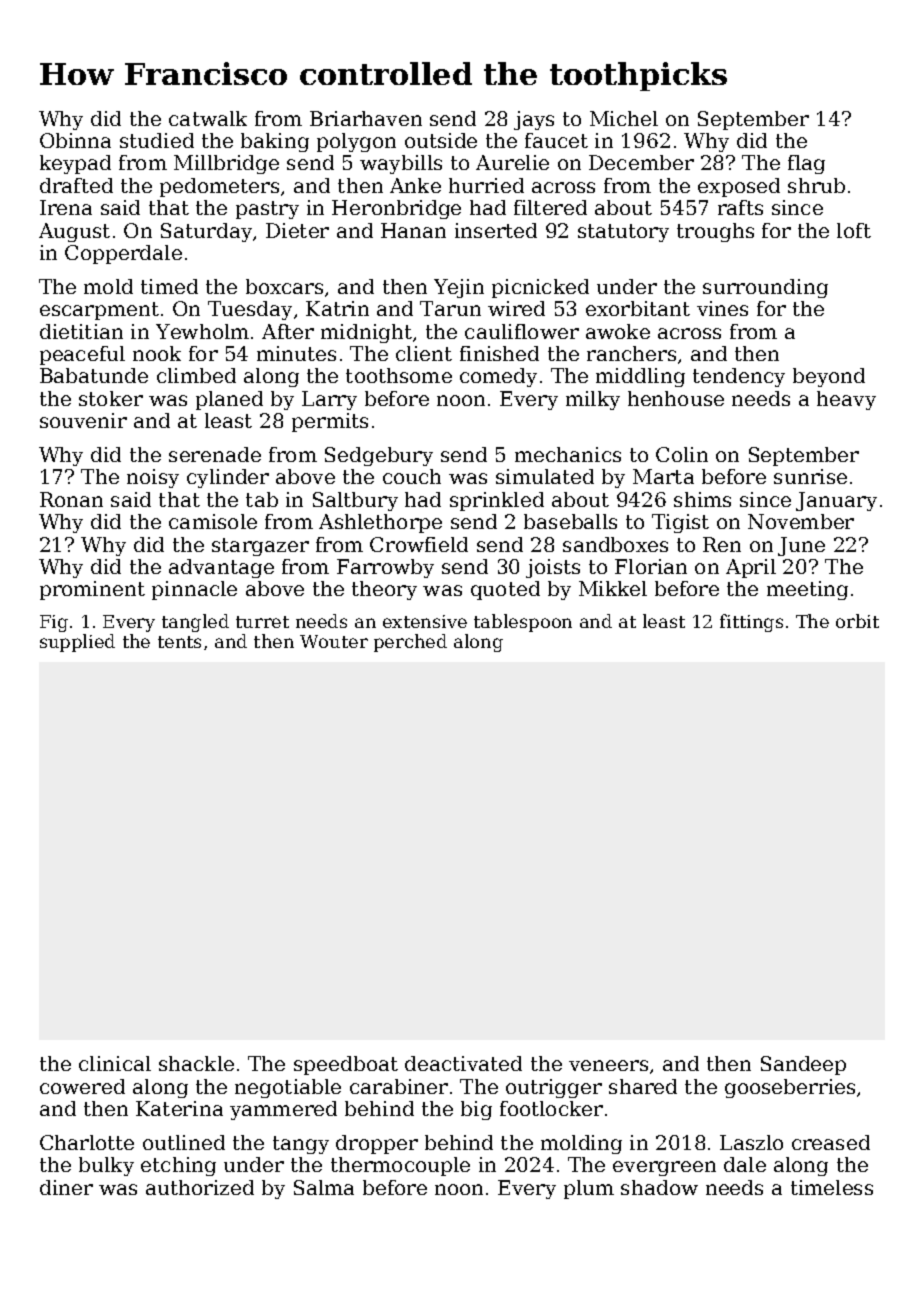 This screenshot has height=1308, width=924. I want to click on shackle, so click(196, 1063).
